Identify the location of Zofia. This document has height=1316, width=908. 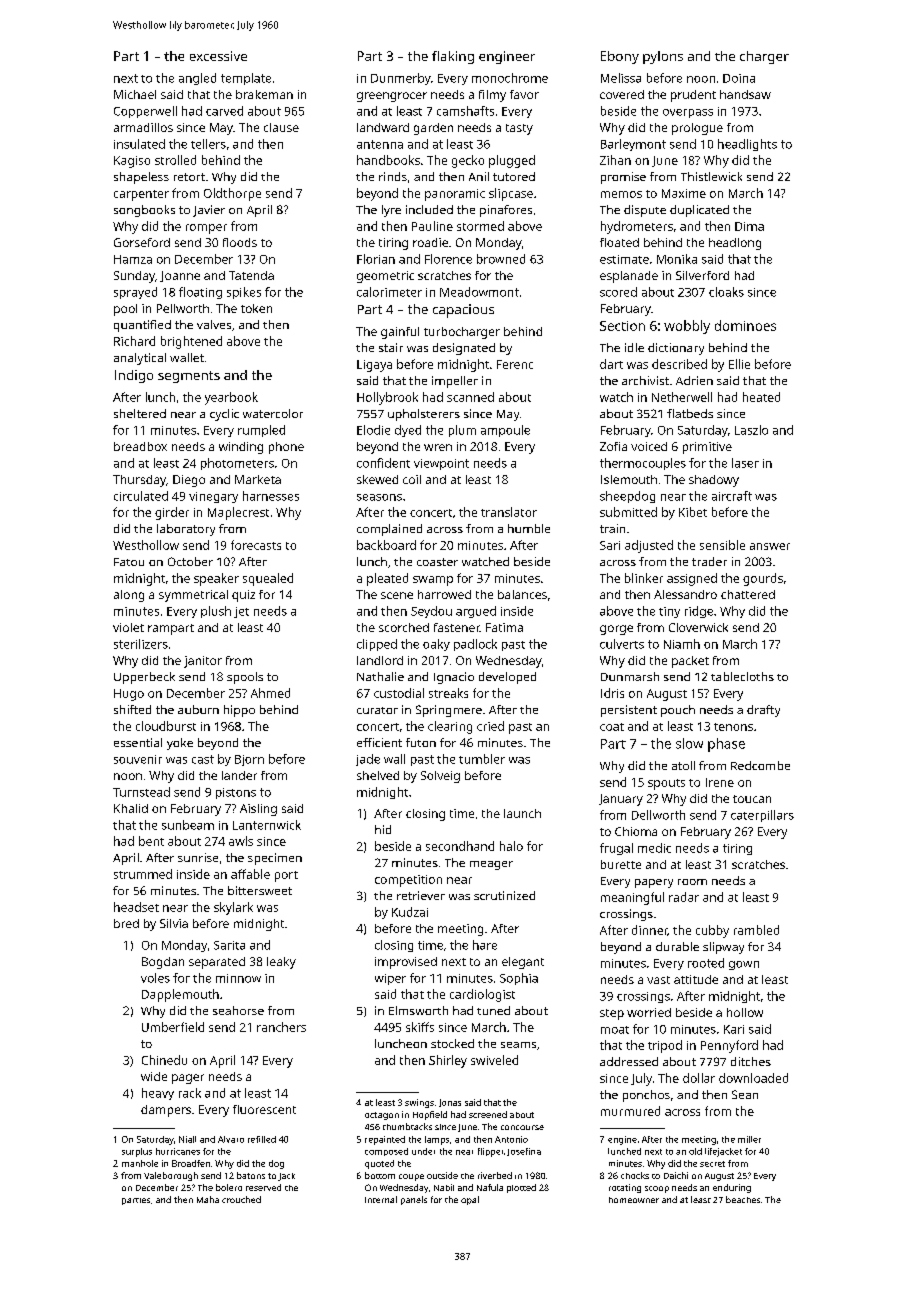
(613, 446).
